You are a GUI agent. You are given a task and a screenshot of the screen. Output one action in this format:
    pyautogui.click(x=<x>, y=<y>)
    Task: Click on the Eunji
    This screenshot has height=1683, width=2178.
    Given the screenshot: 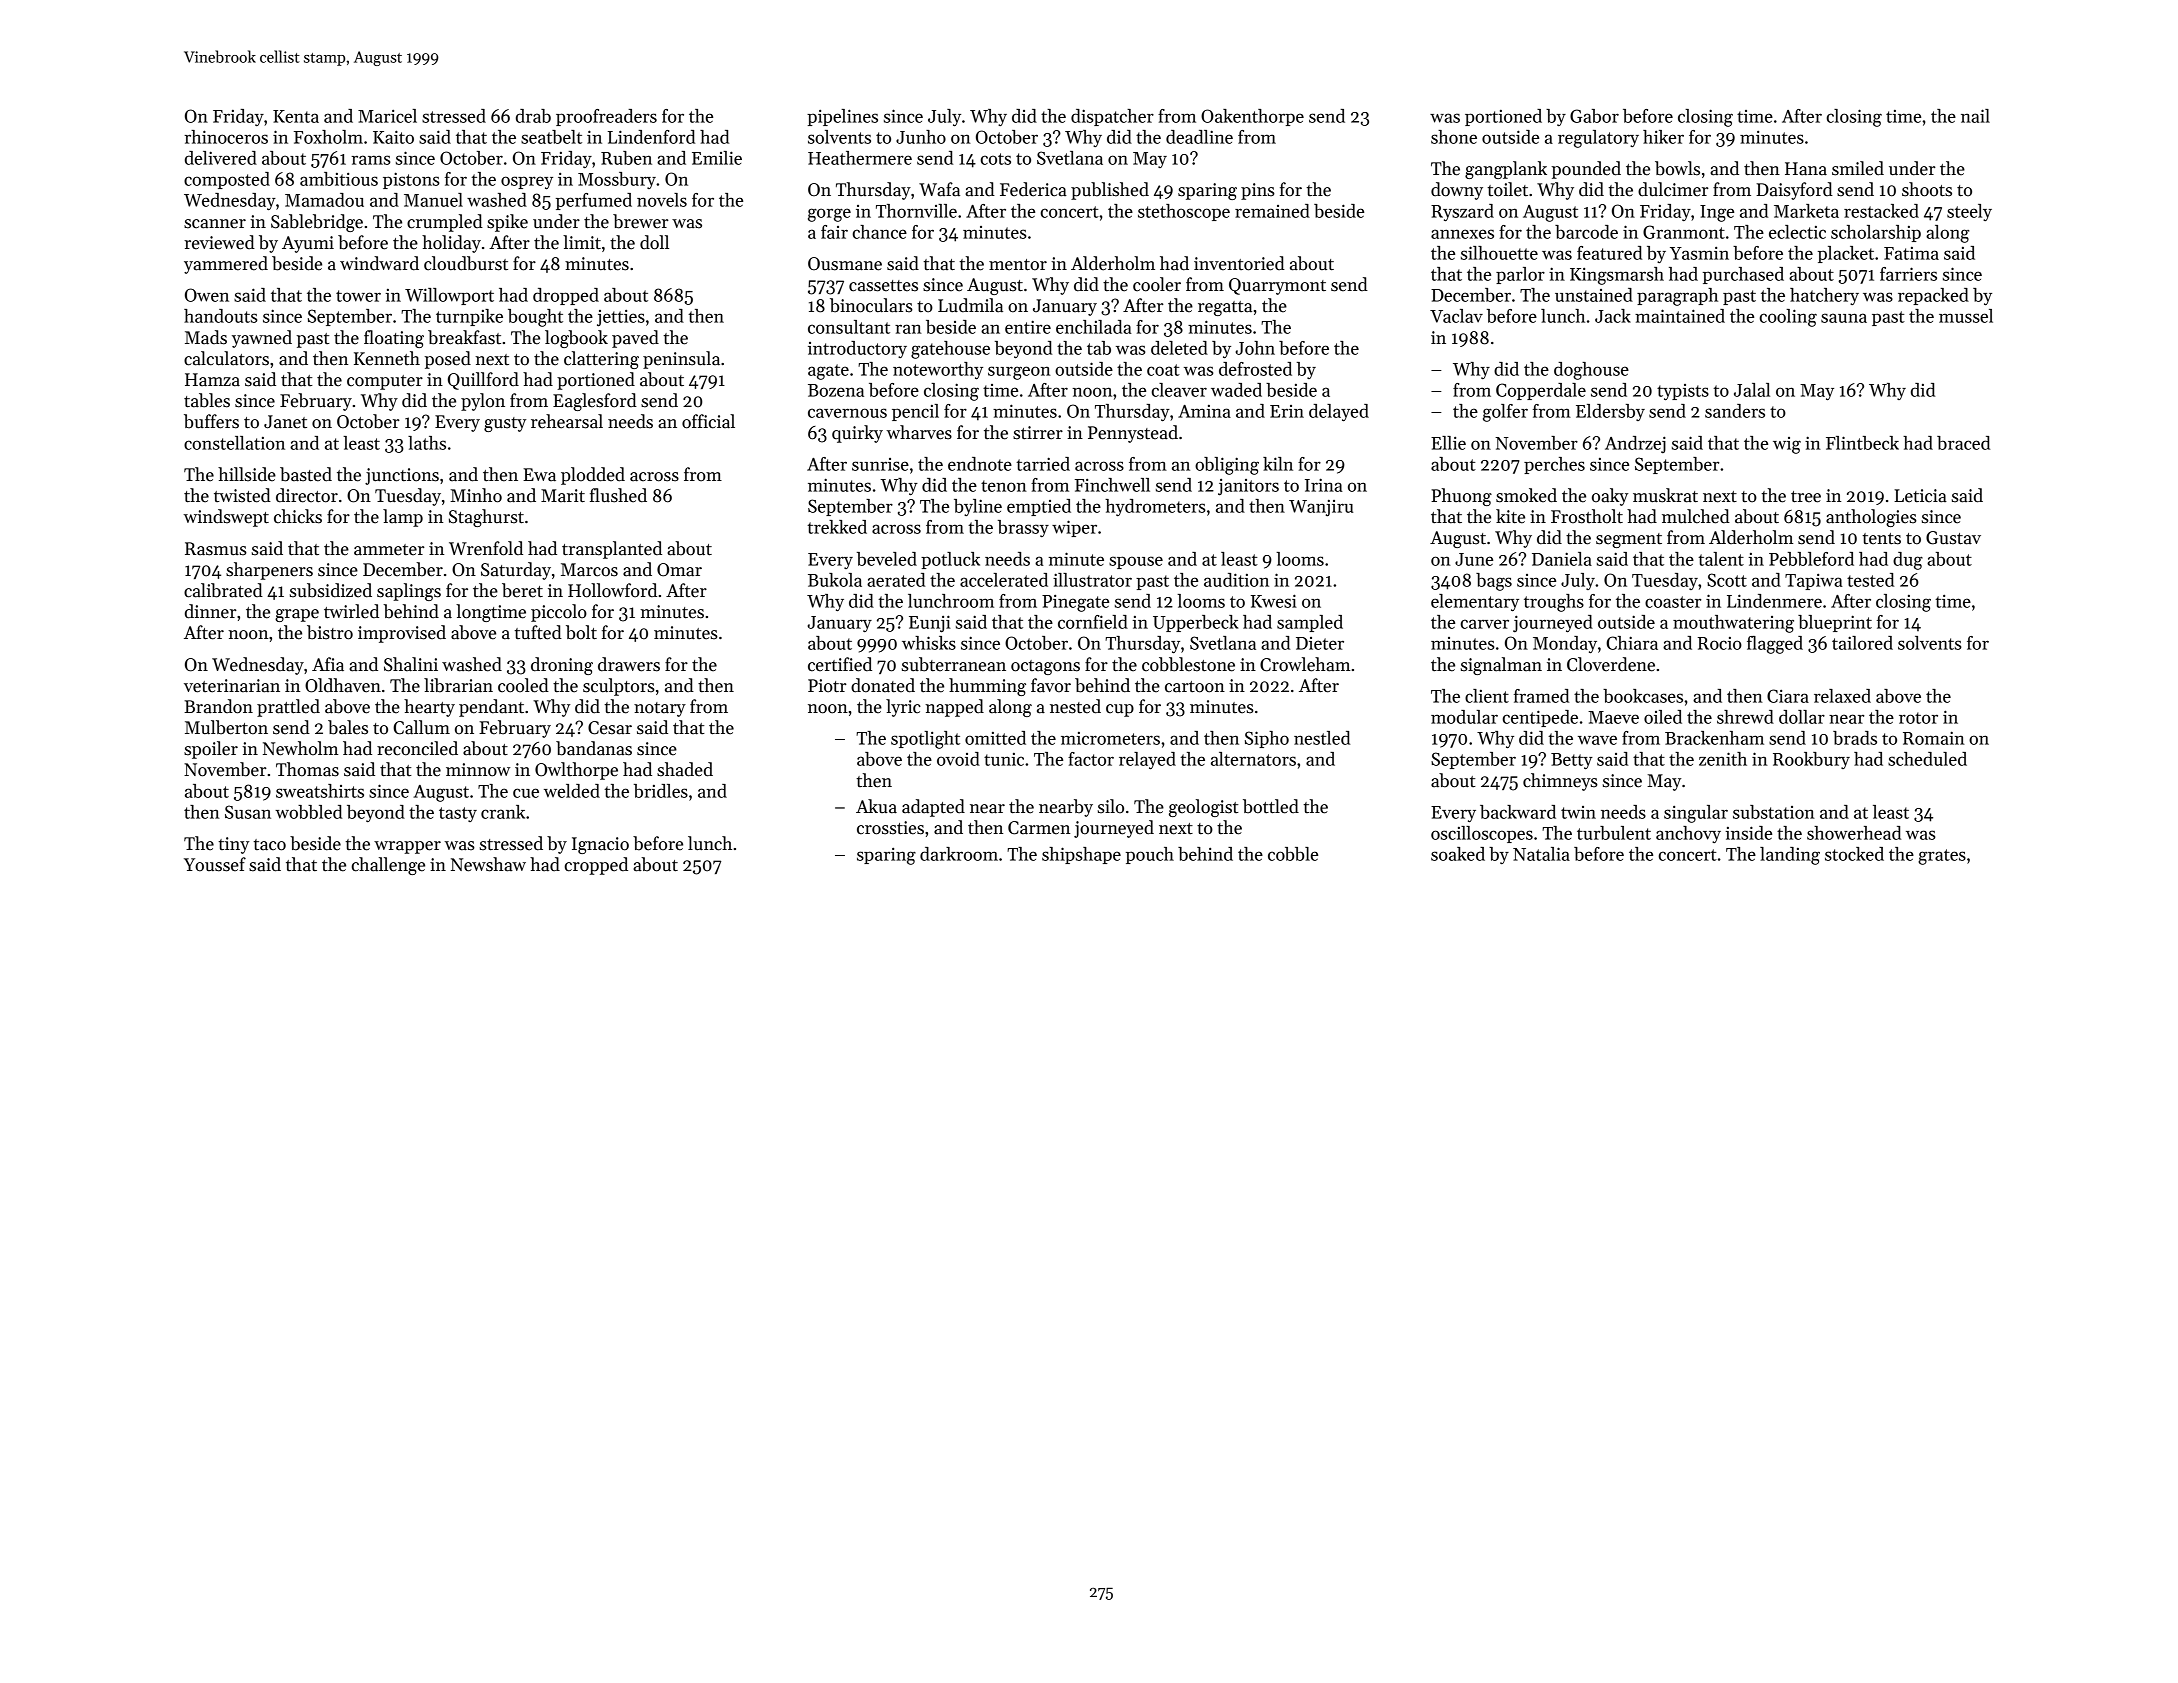 What is the action you would take?
    pyautogui.click(x=930, y=624)
